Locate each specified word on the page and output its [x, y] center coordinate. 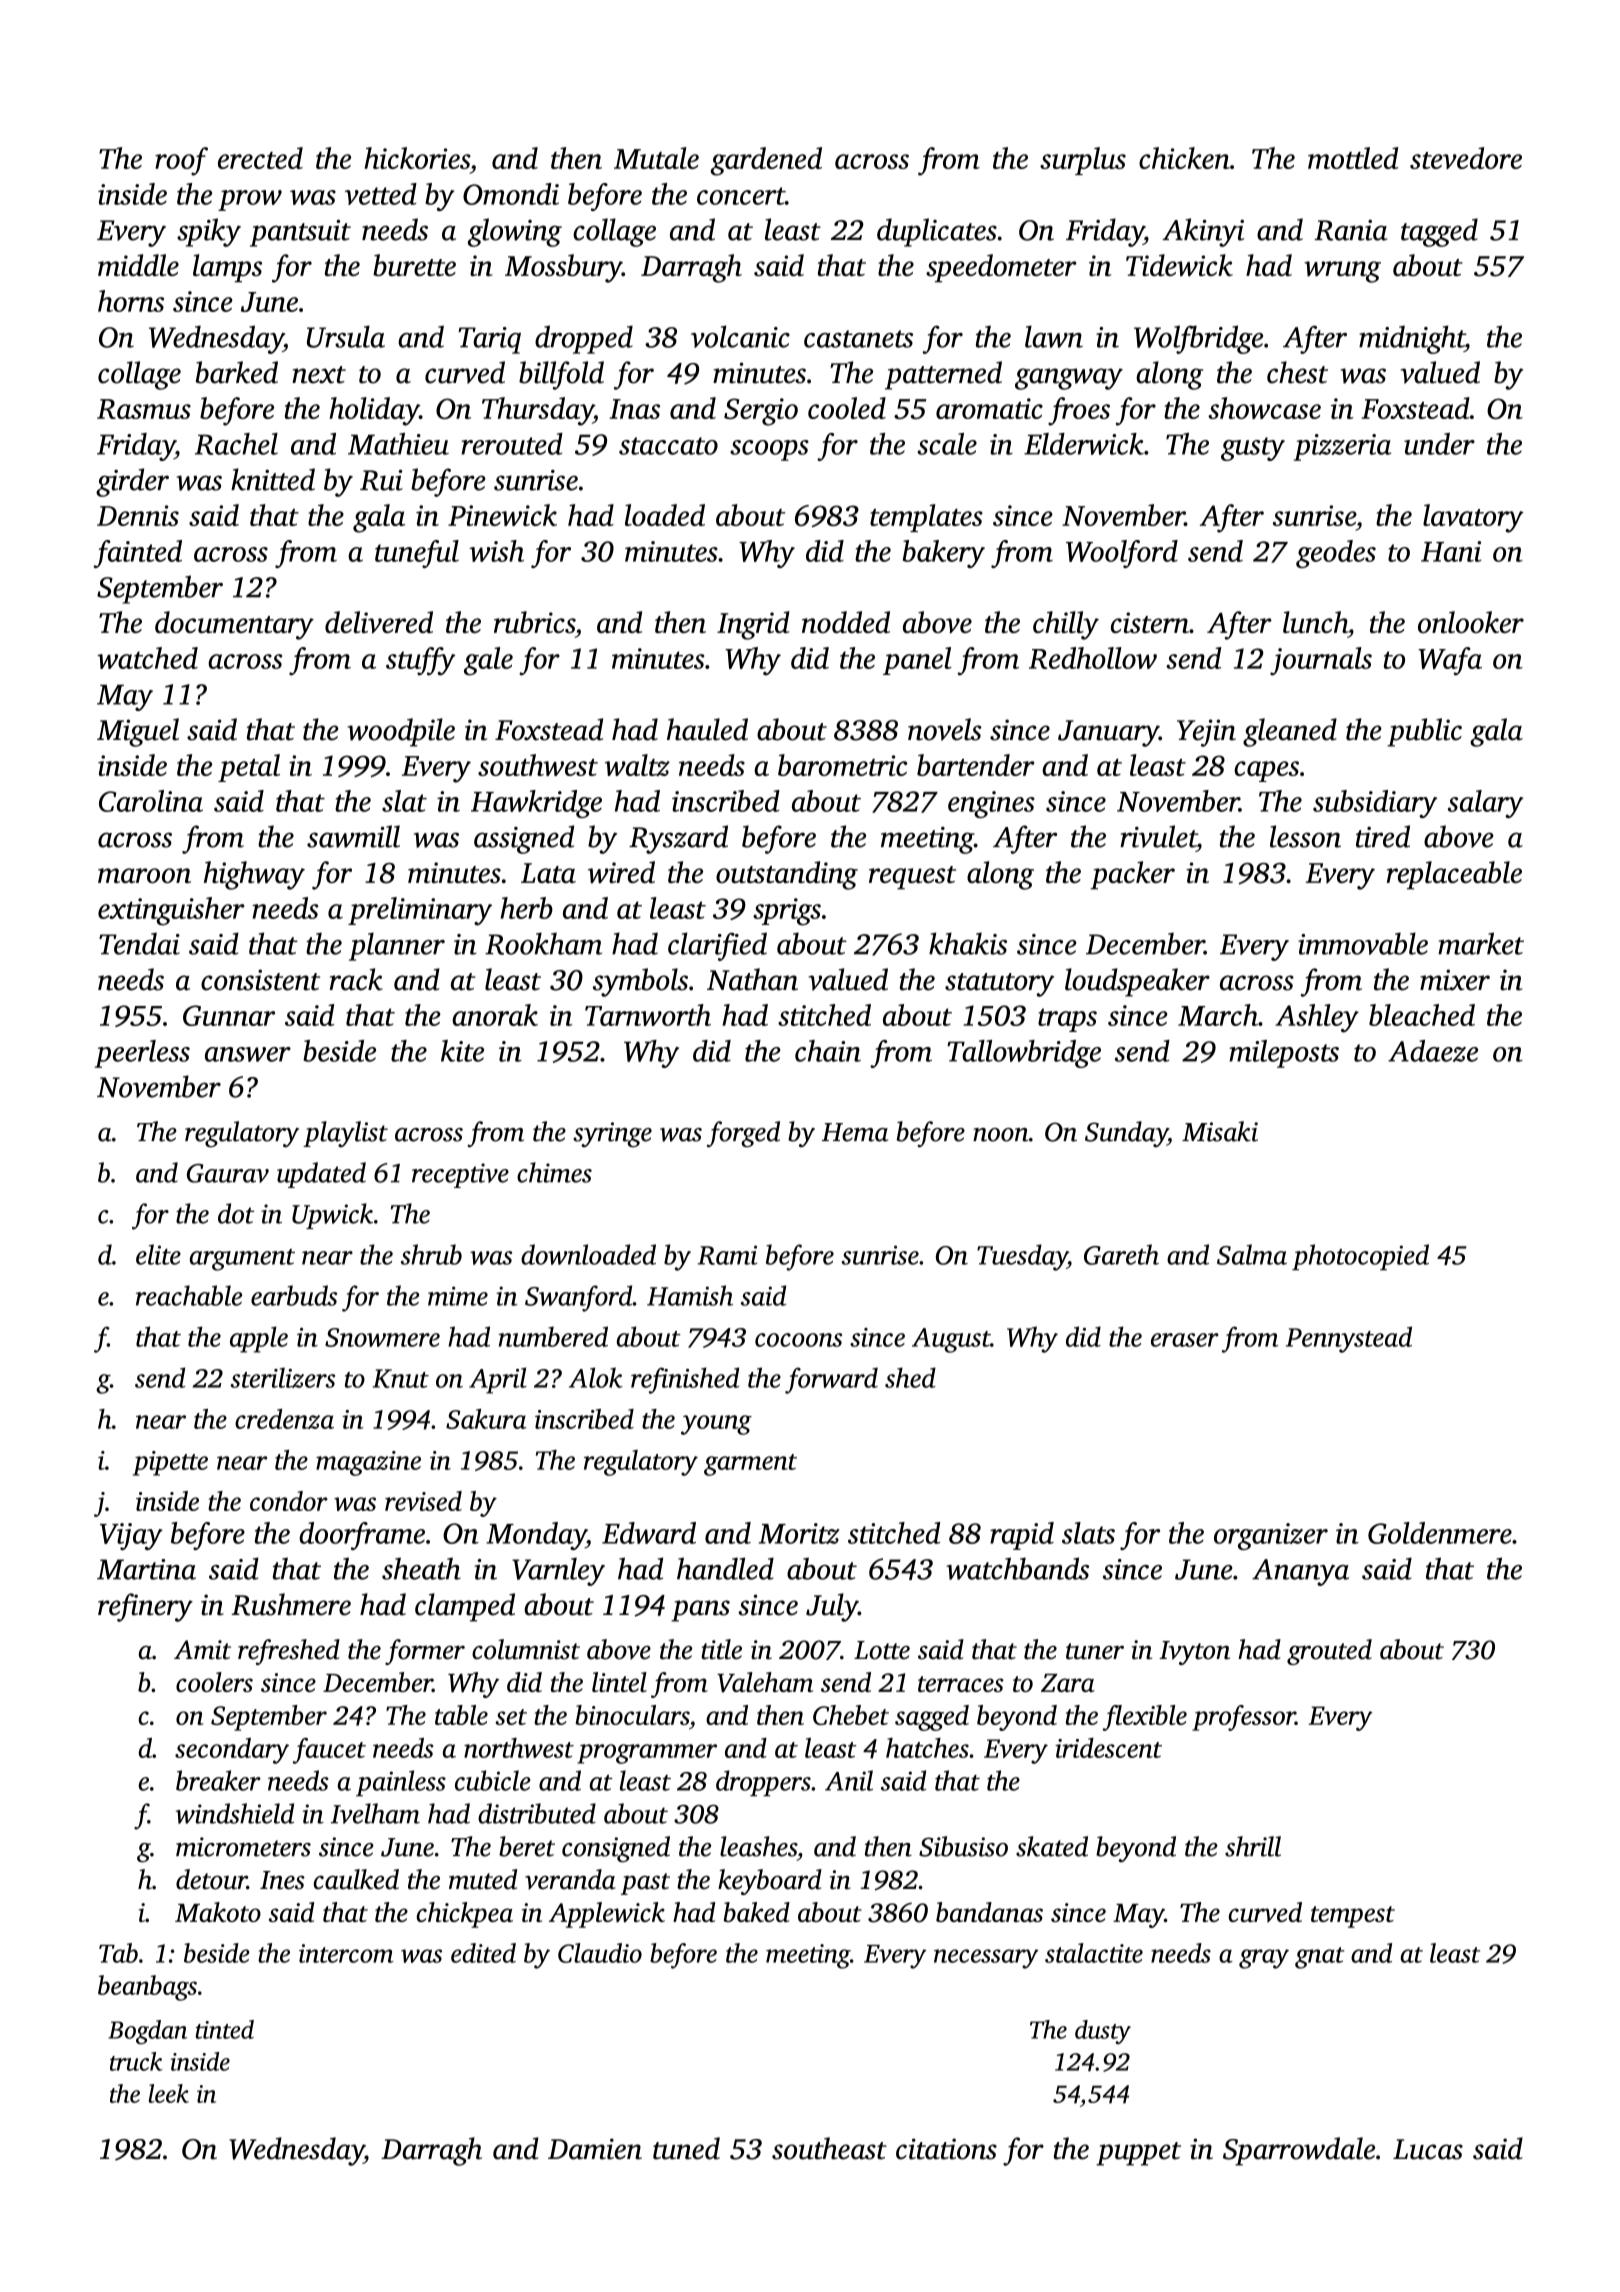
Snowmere [382, 1337]
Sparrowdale [1299, 2151]
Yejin [1206, 733]
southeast [829, 2148]
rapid [1022, 1536]
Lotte [882, 1650]
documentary [234, 625]
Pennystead [1349, 1339]
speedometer [1001, 268]
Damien [595, 2149]
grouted [1329, 1652]
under [1439, 444]
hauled [707, 729]
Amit [202, 1650]
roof [181, 161]
